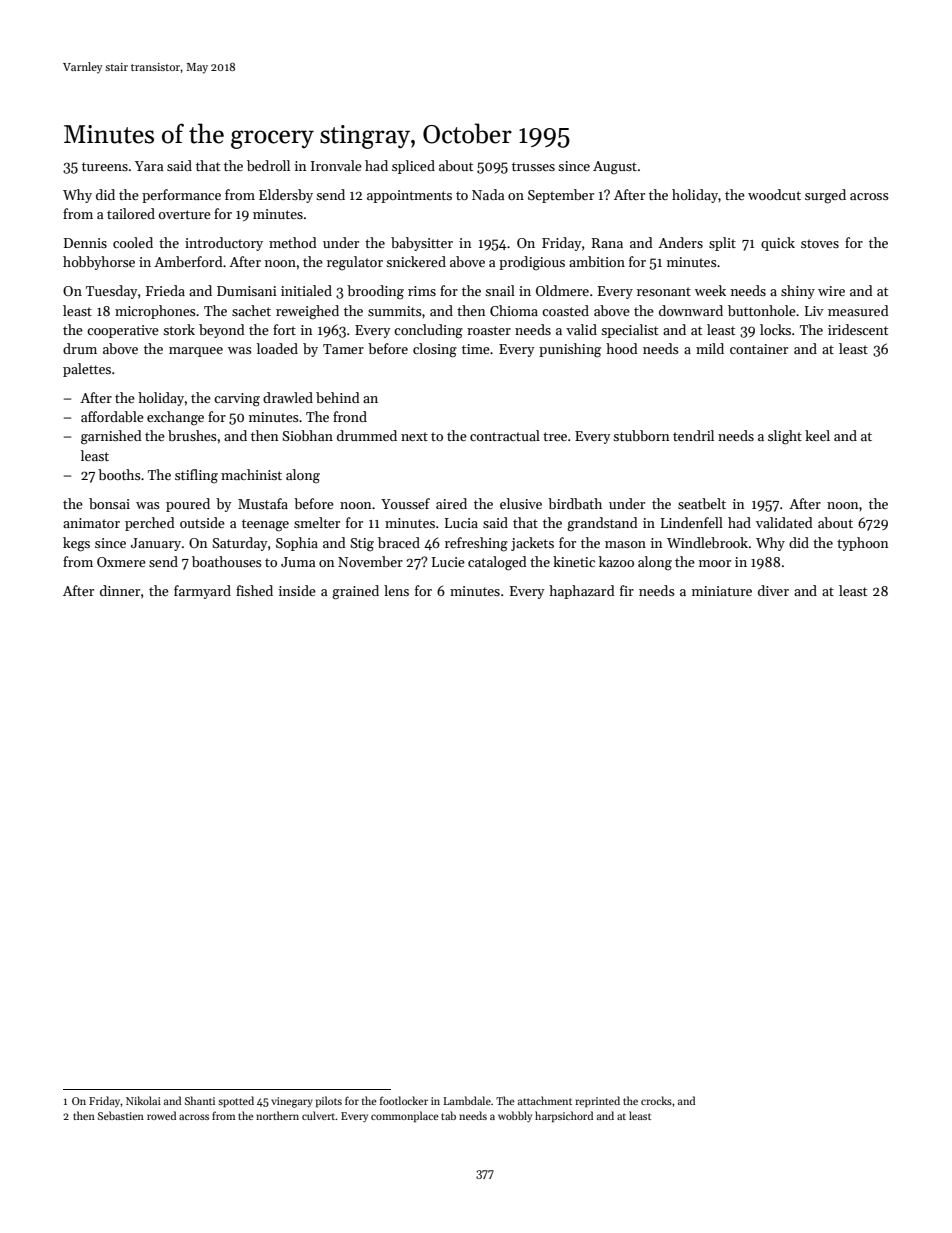 Image resolution: width=952 pixels, height=1233 pixels. What do you see at coordinates (396, 590) in the screenshot?
I see `lens` at bounding box center [396, 590].
